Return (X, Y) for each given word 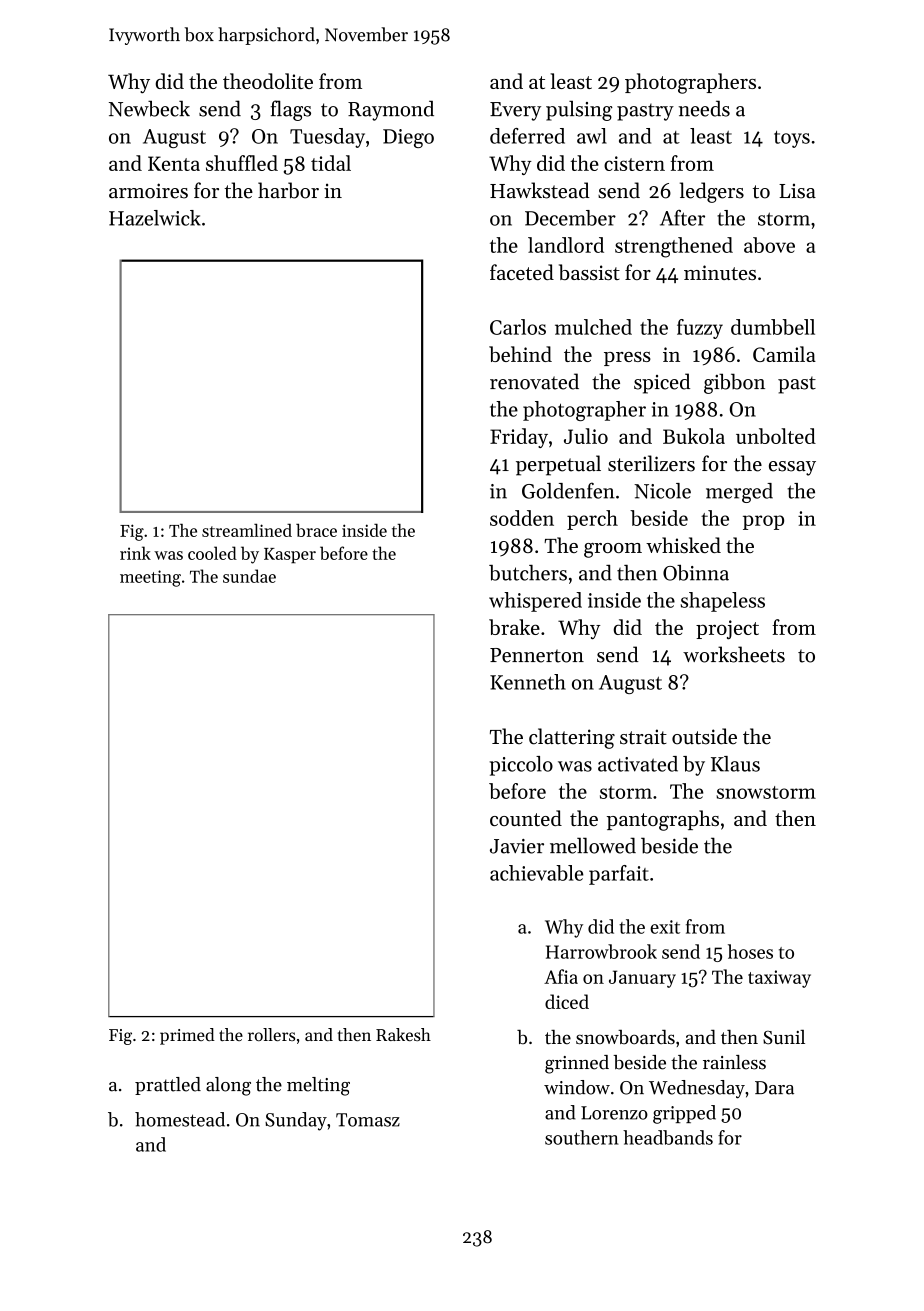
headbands (668, 1137)
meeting (150, 578)
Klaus (735, 764)
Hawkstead (540, 190)
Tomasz (368, 1120)
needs (704, 108)
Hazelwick (155, 218)
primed (187, 1036)
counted (526, 818)
